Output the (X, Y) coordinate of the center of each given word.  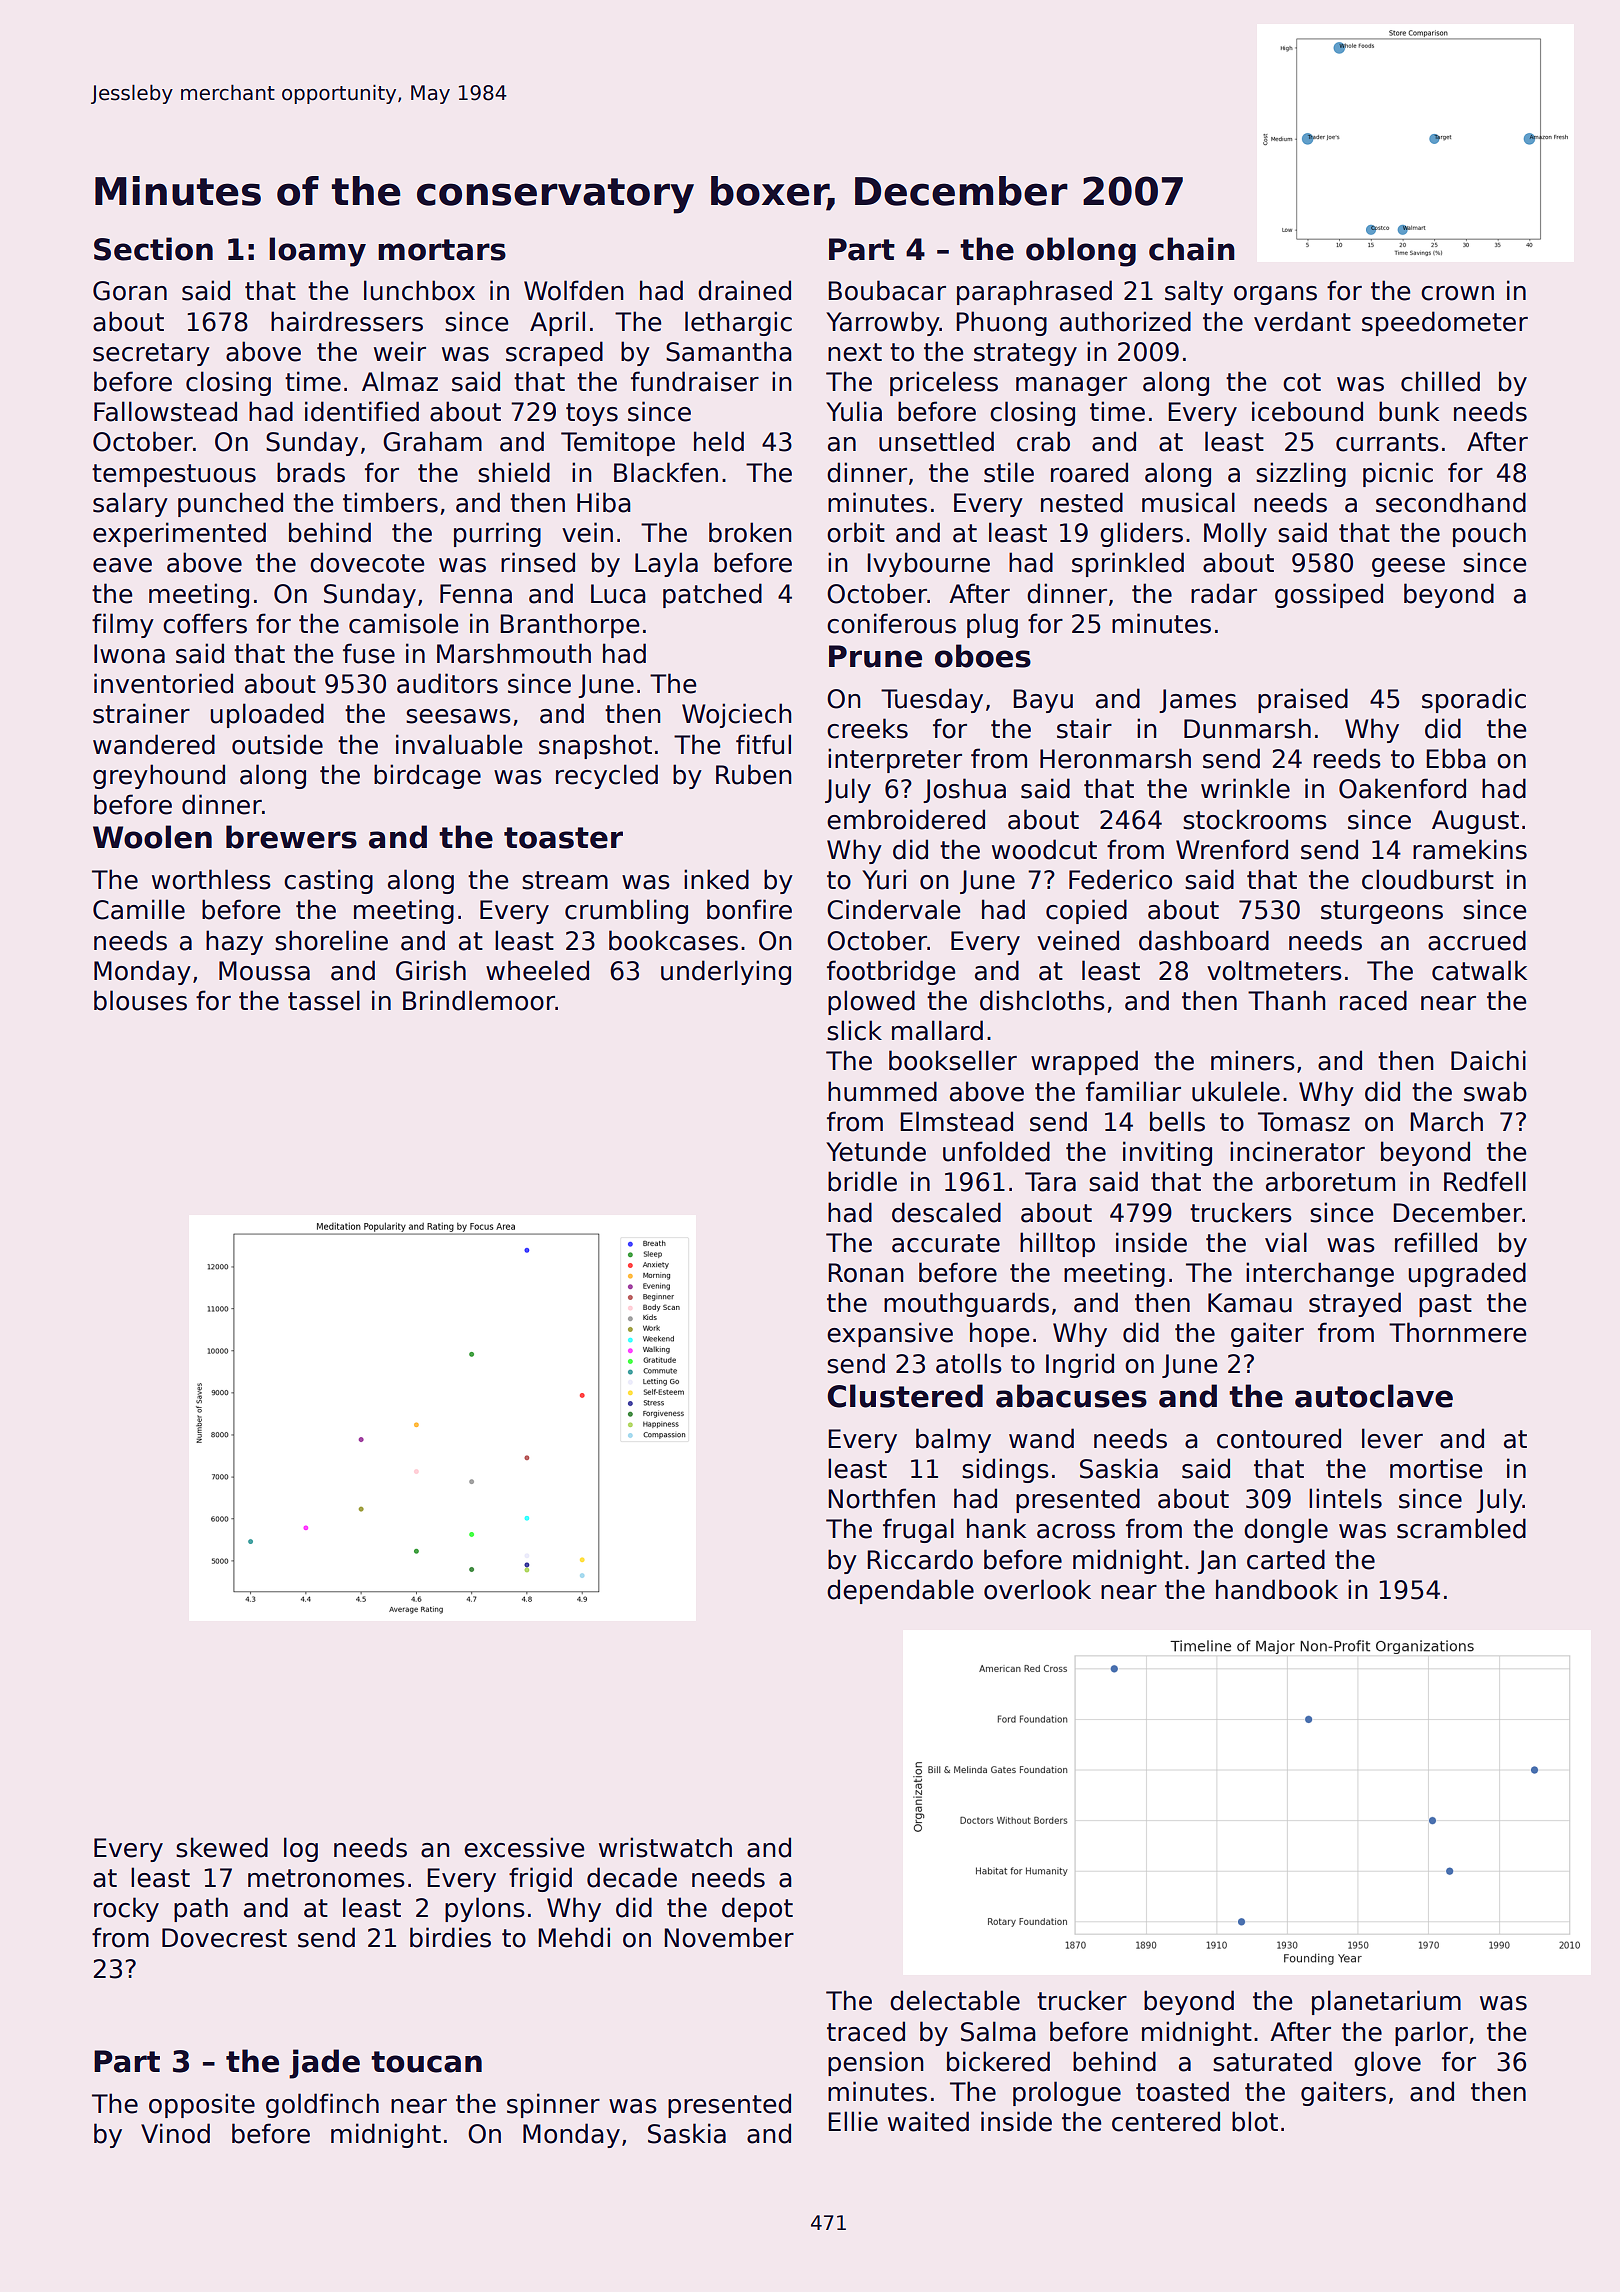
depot (757, 1909)
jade (324, 2064)
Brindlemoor (479, 1000)
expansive (890, 1334)
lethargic (738, 323)
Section (153, 249)
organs (1275, 295)
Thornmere (1458, 1332)
